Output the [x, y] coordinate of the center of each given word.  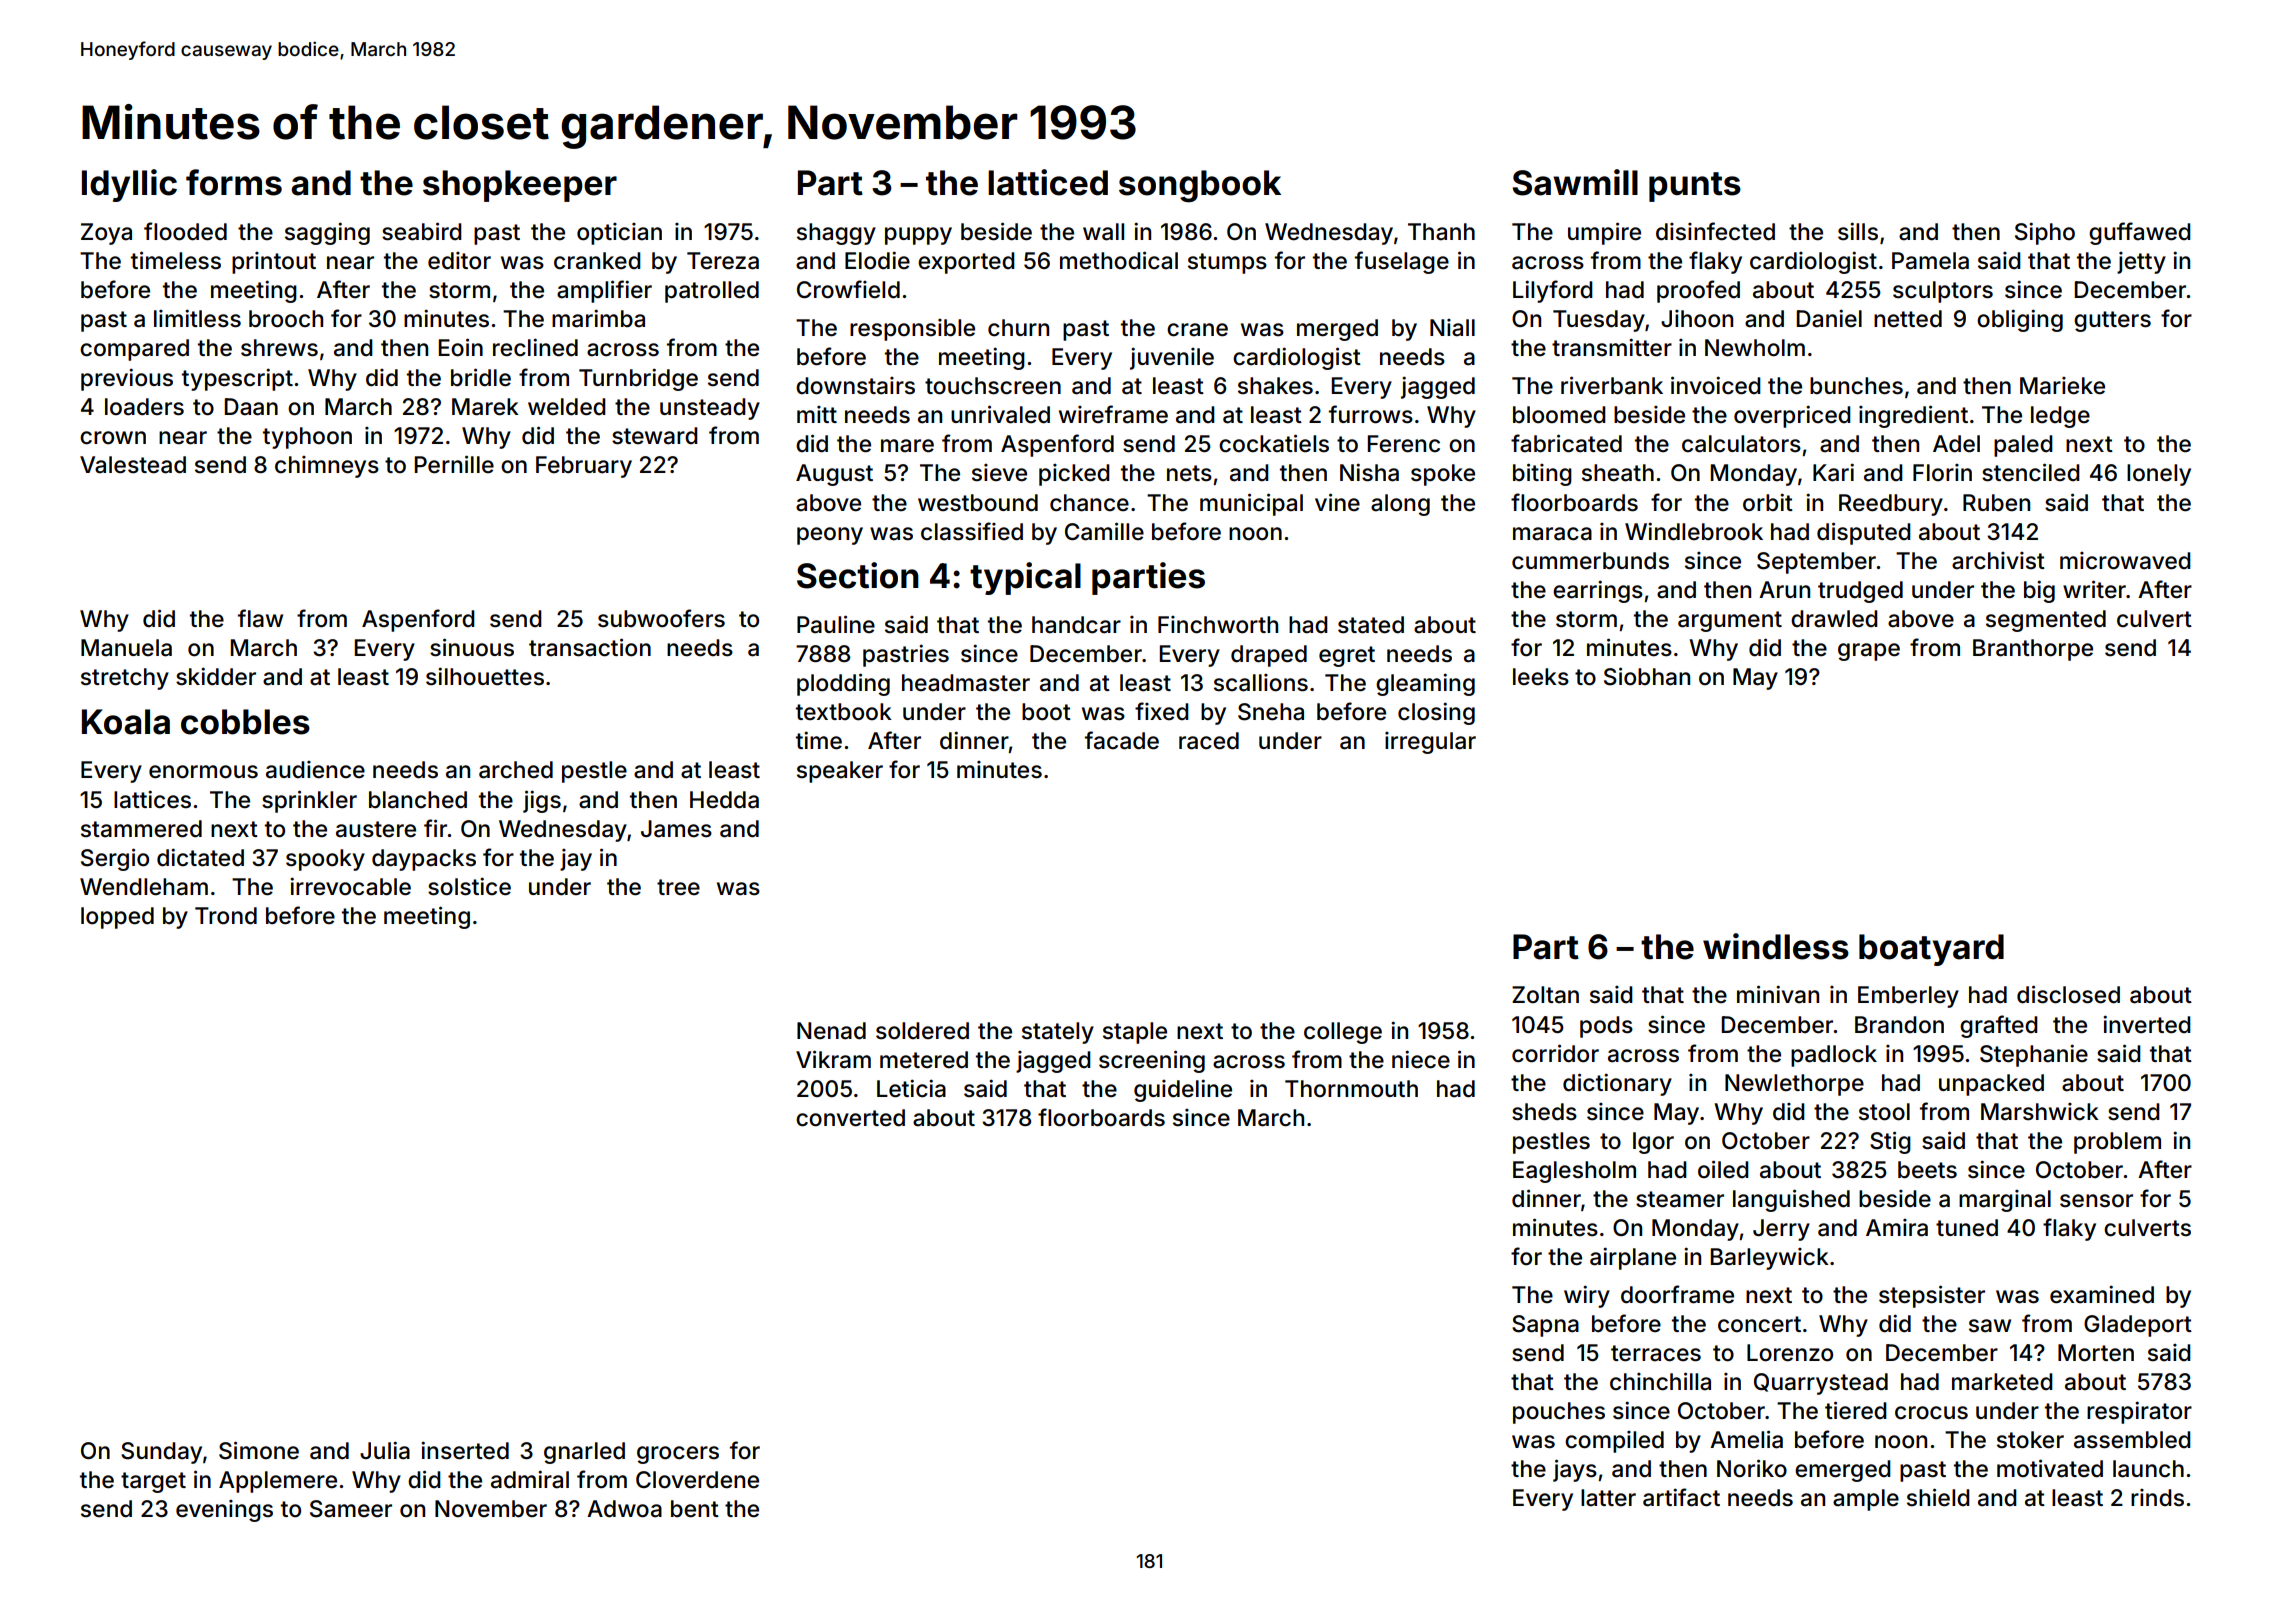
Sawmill [1575, 182]
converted [850, 1118]
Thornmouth [1351, 1089]
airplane [1633, 1258]
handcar [1076, 625]
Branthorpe [2033, 650]
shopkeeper [520, 186]
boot [1046, 712]
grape [1869, 652]
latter [1608, 1498]
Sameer [351, 1509]
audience [315, 770]
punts [1695, 187]
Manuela [126, 648]
